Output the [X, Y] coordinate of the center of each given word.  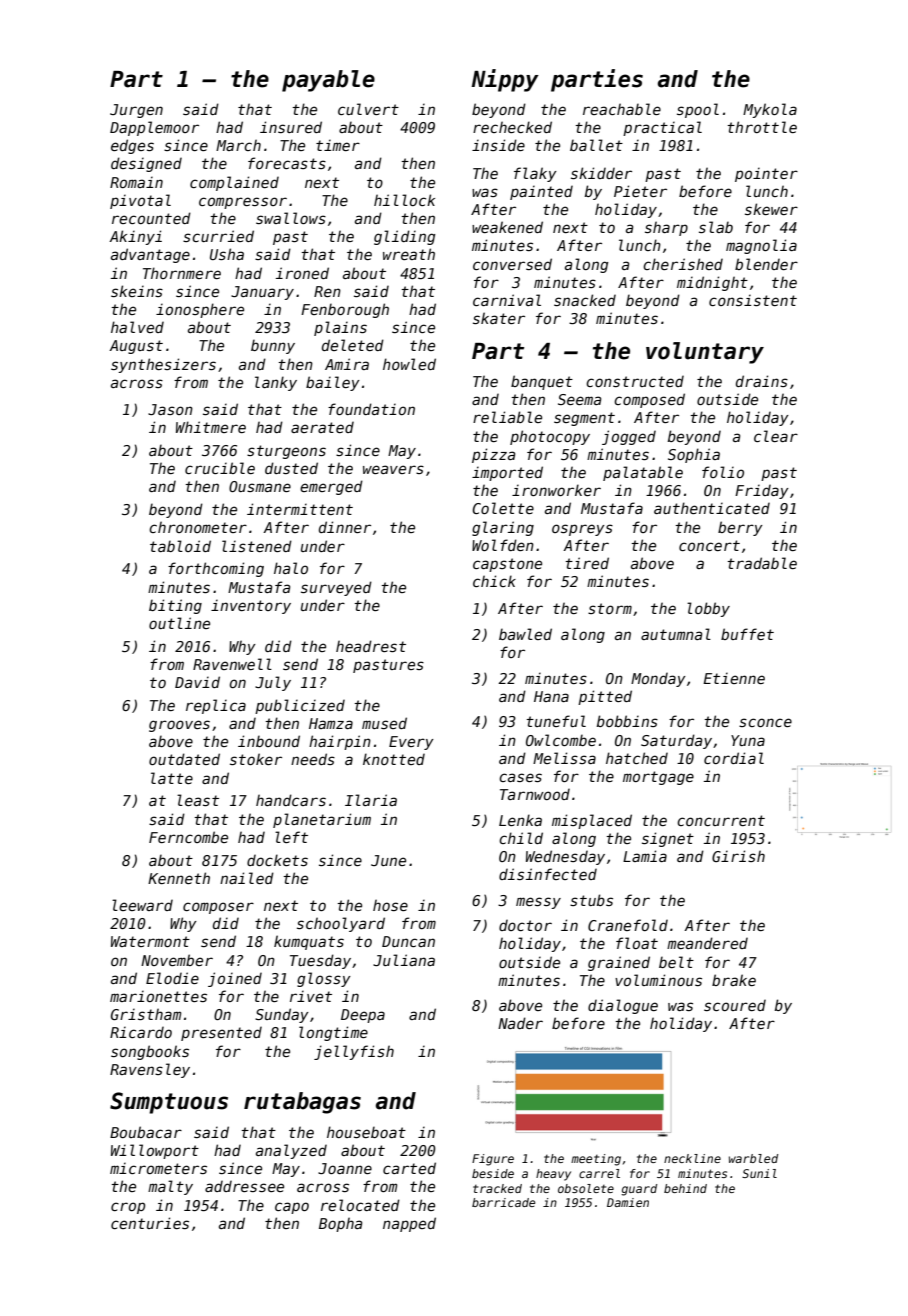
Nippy [505, 80]
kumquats [309, 942]
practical [662, 128]
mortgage [658, 778]
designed [146, 164]
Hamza [331, 723]
